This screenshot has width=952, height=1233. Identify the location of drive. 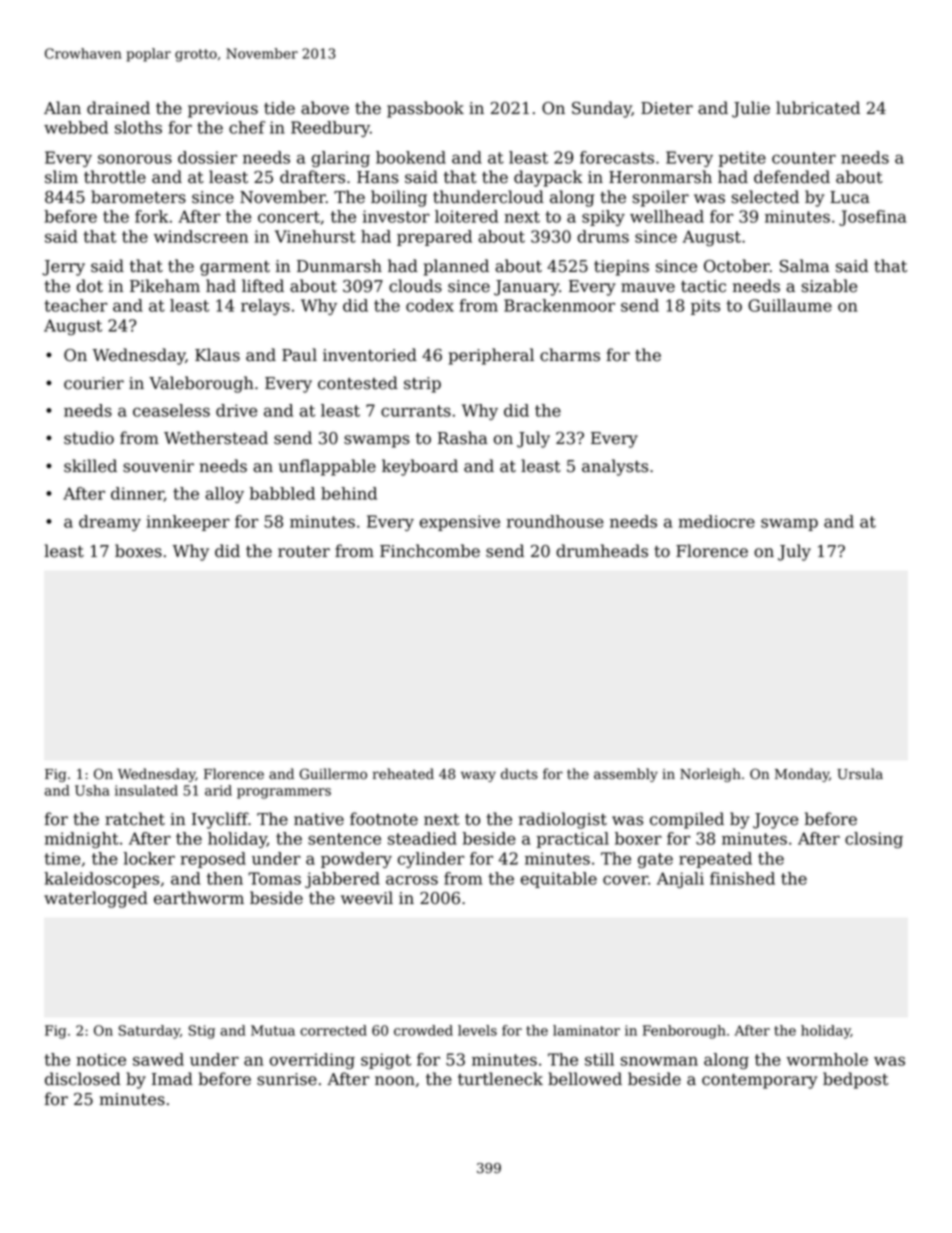
(236, 410).
